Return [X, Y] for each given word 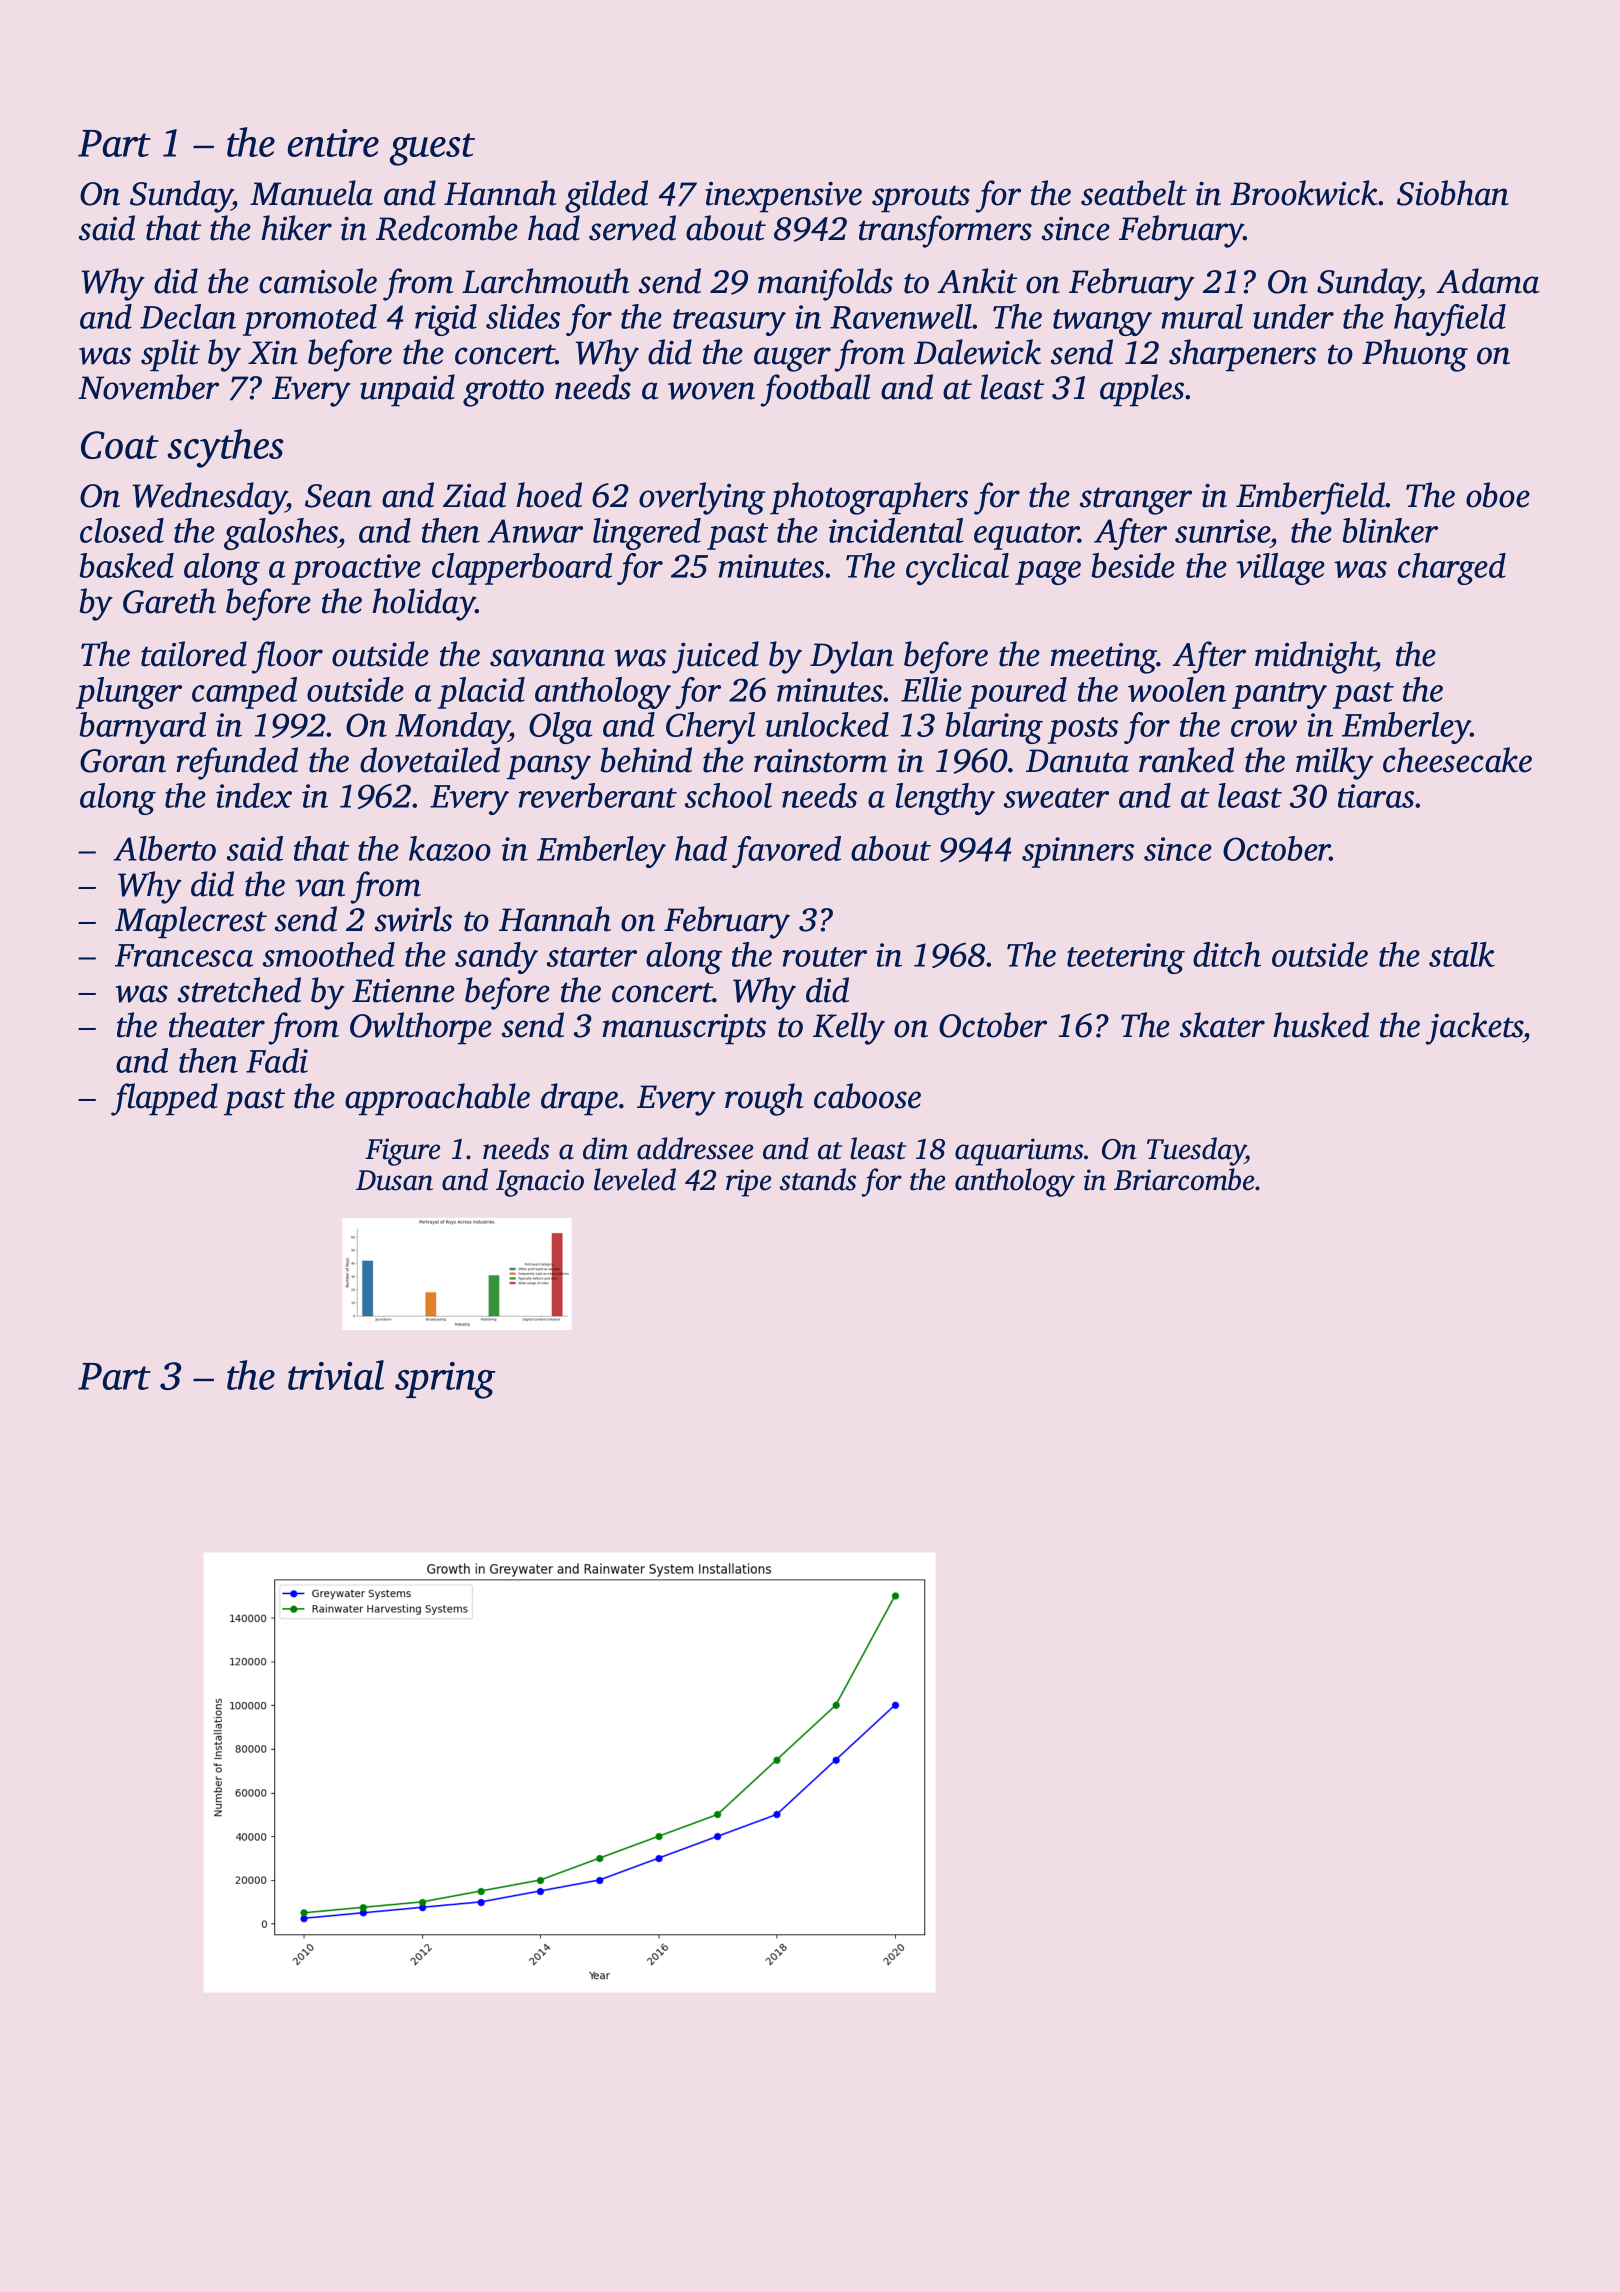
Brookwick [1304, 193]
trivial [336, 1375]
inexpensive [783, 197]
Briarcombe [1184, 1179]
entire [333, 143]
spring [445, 1380]
